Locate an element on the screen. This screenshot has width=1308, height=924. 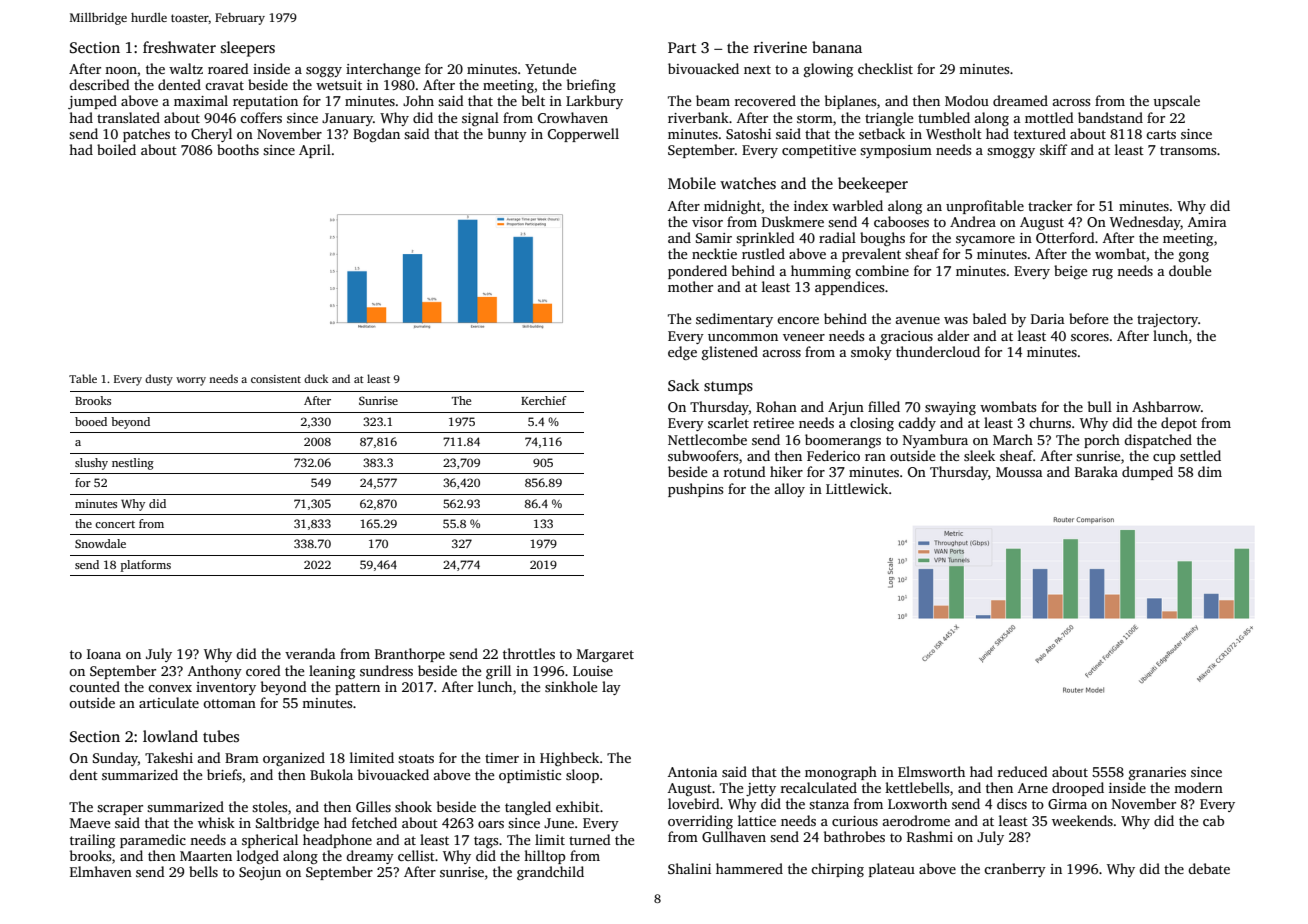
Gullhaven is located at coordinates (734, 836).
